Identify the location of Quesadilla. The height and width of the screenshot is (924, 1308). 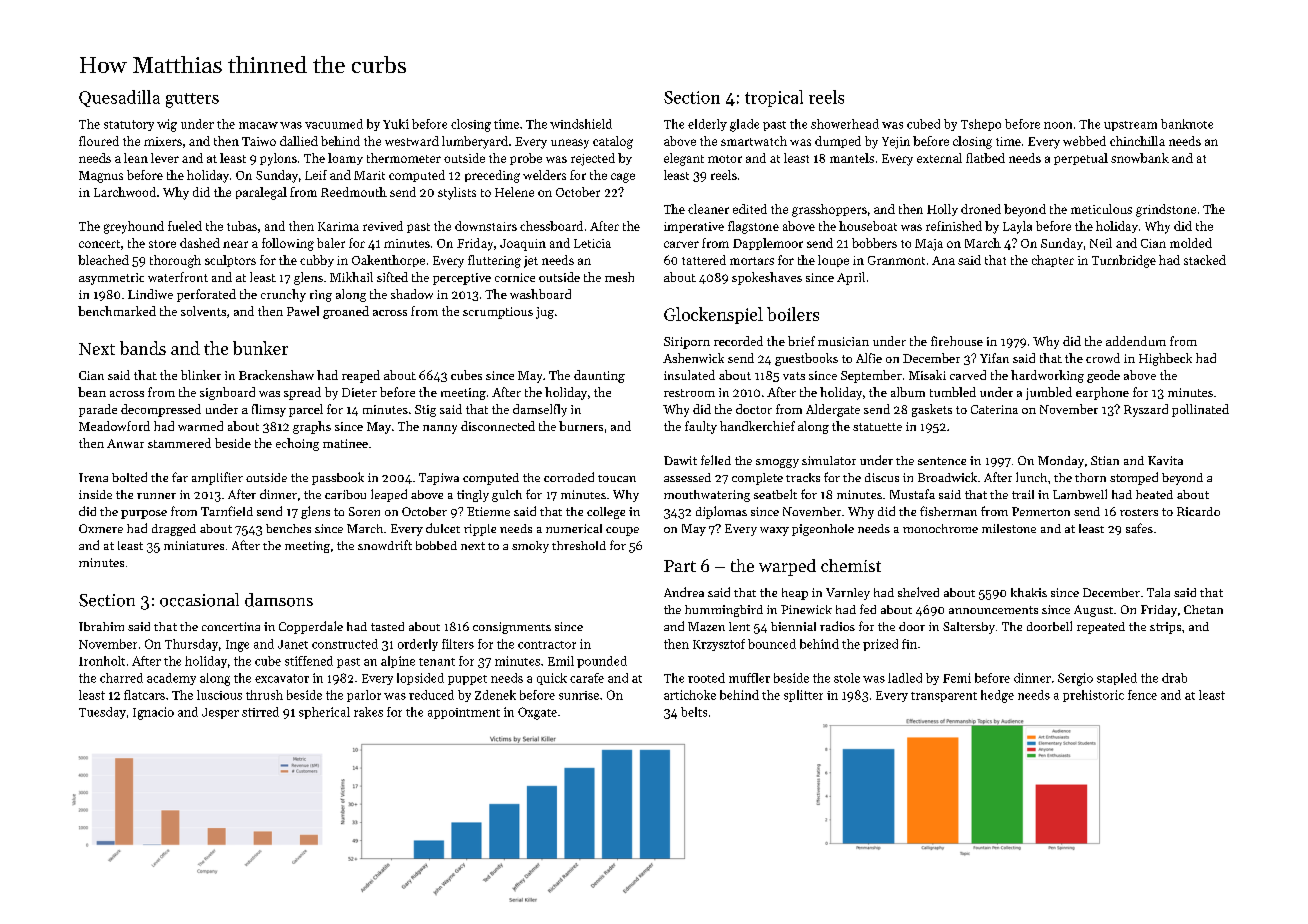
(119, 98).
